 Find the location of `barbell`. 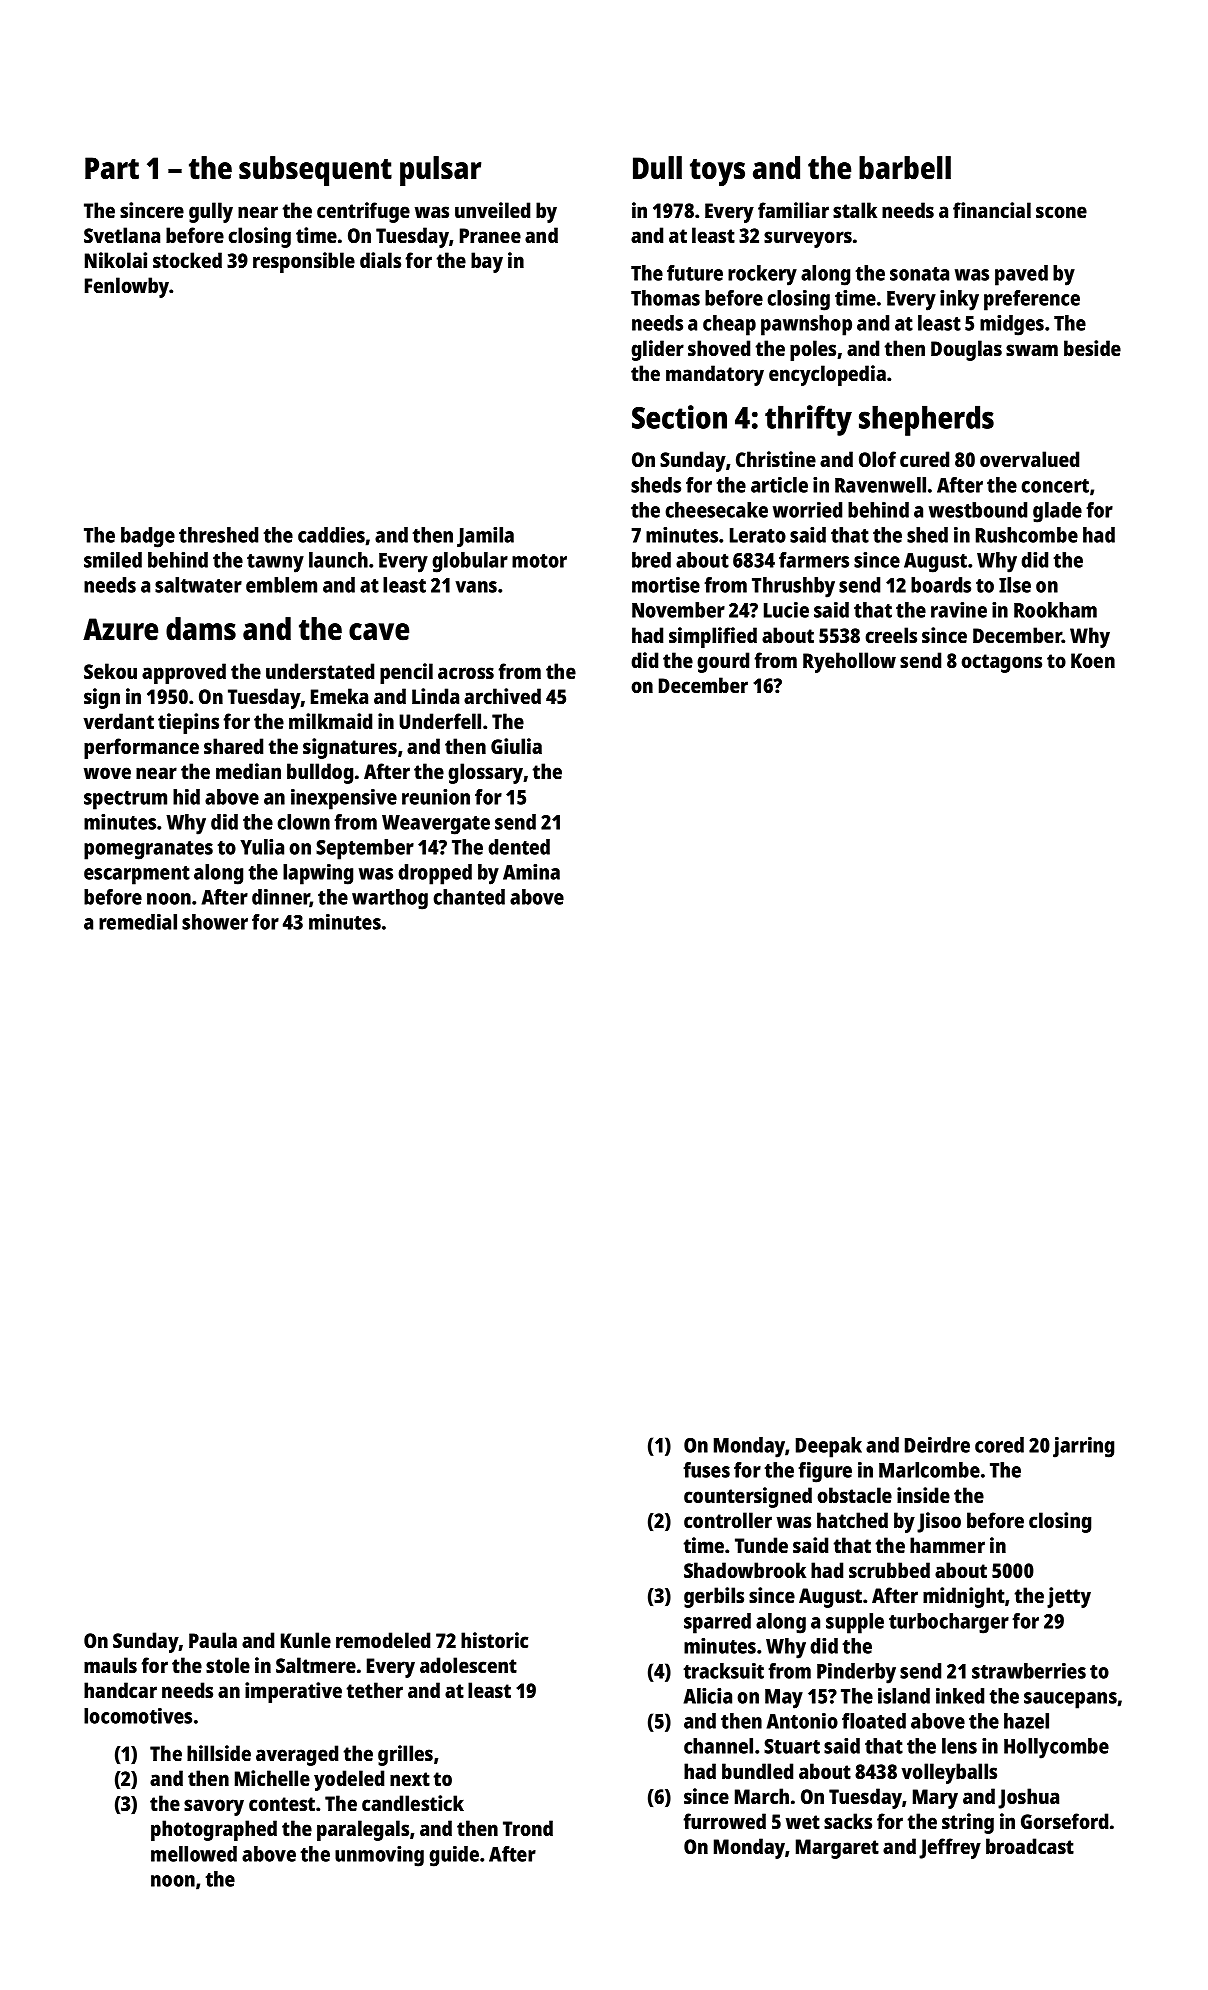

barbell is located at coordinates (905, 168).
